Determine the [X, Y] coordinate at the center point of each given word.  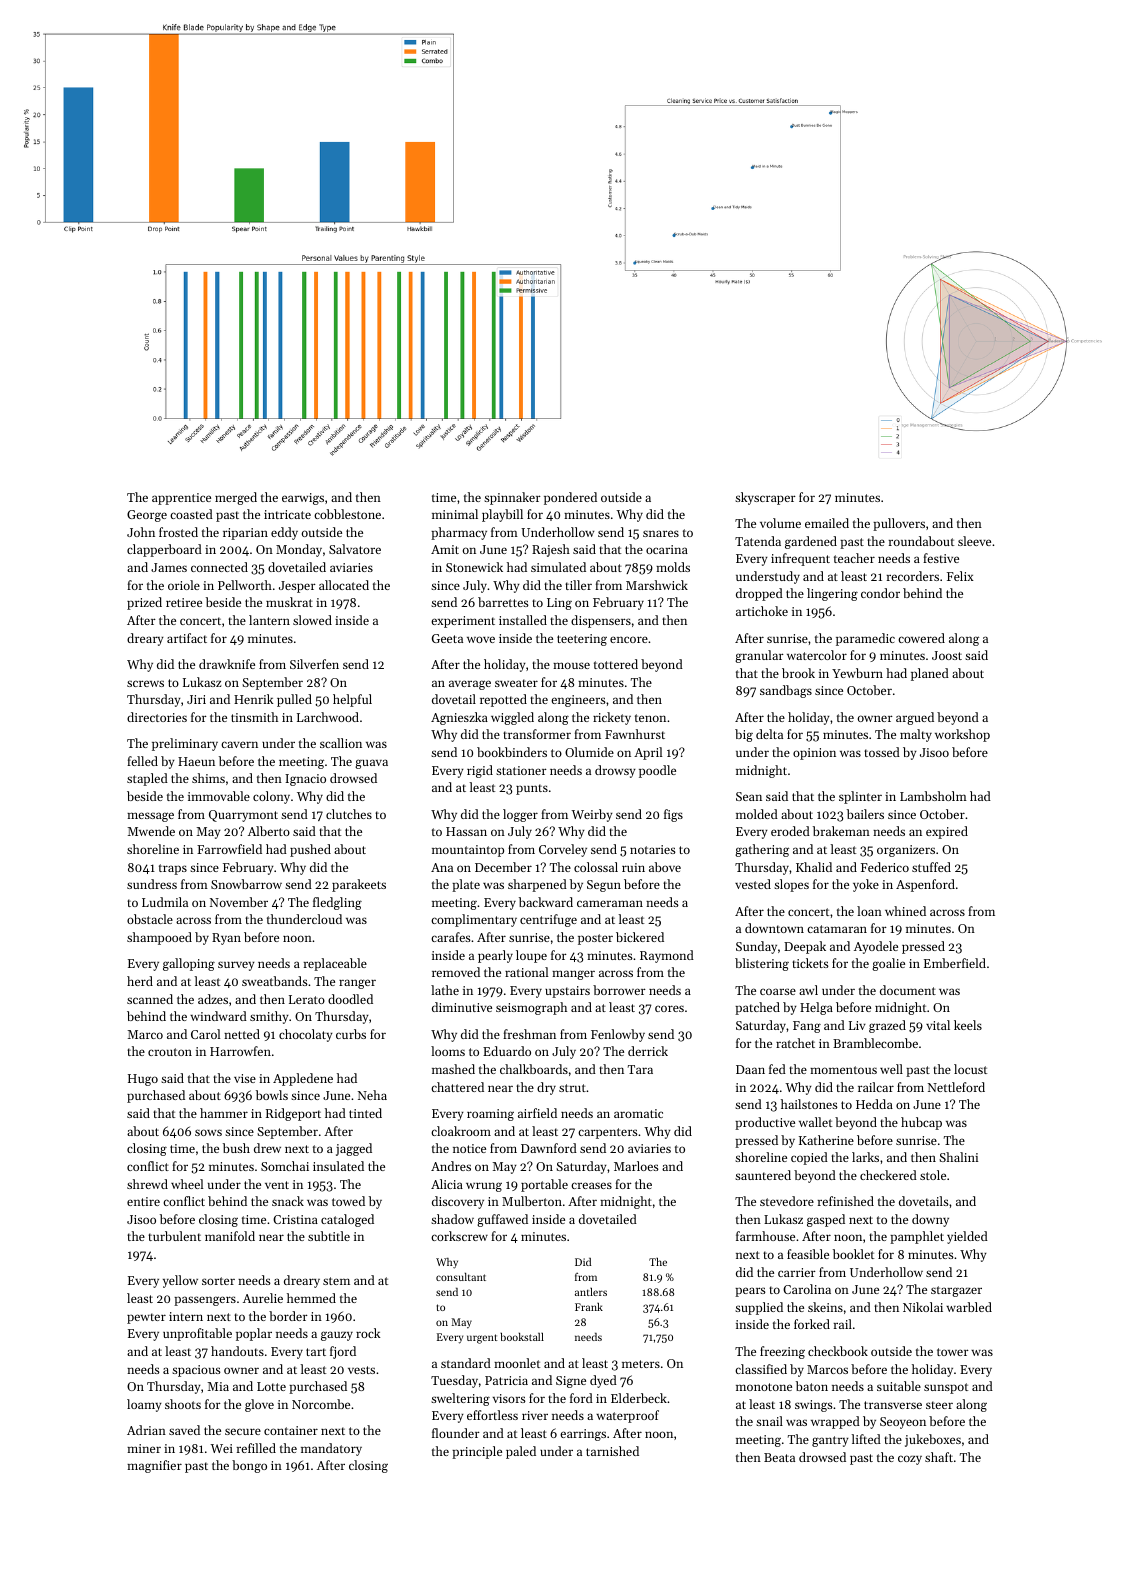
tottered [616, 664]
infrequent [800, 559]
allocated [344, 585]
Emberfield [955, 963]
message [150, 817]
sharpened [537, 885]
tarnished [612, 1451]
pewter [146, 1318]
